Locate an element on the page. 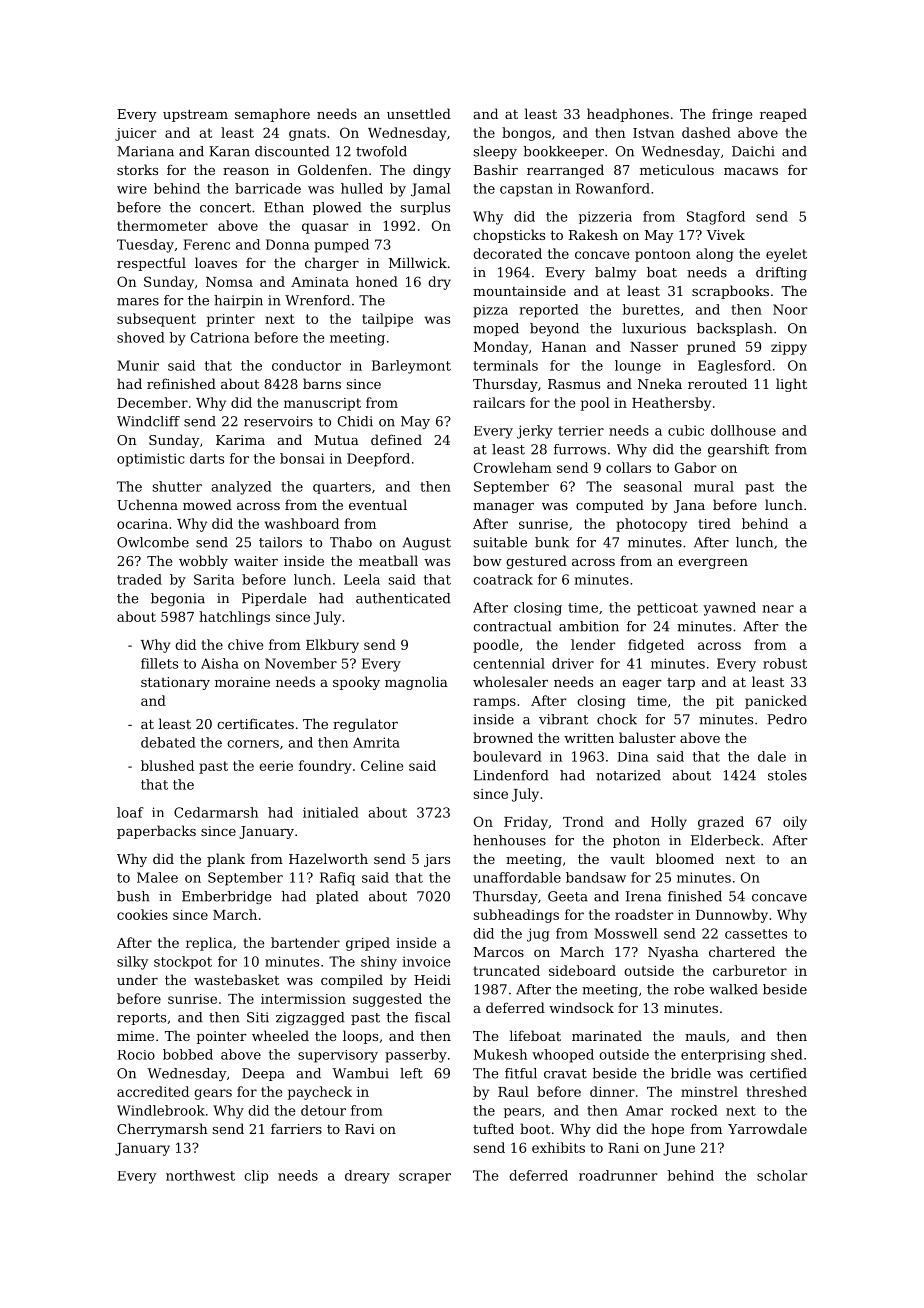  Rocio is located at coordinates (136, 1055).
